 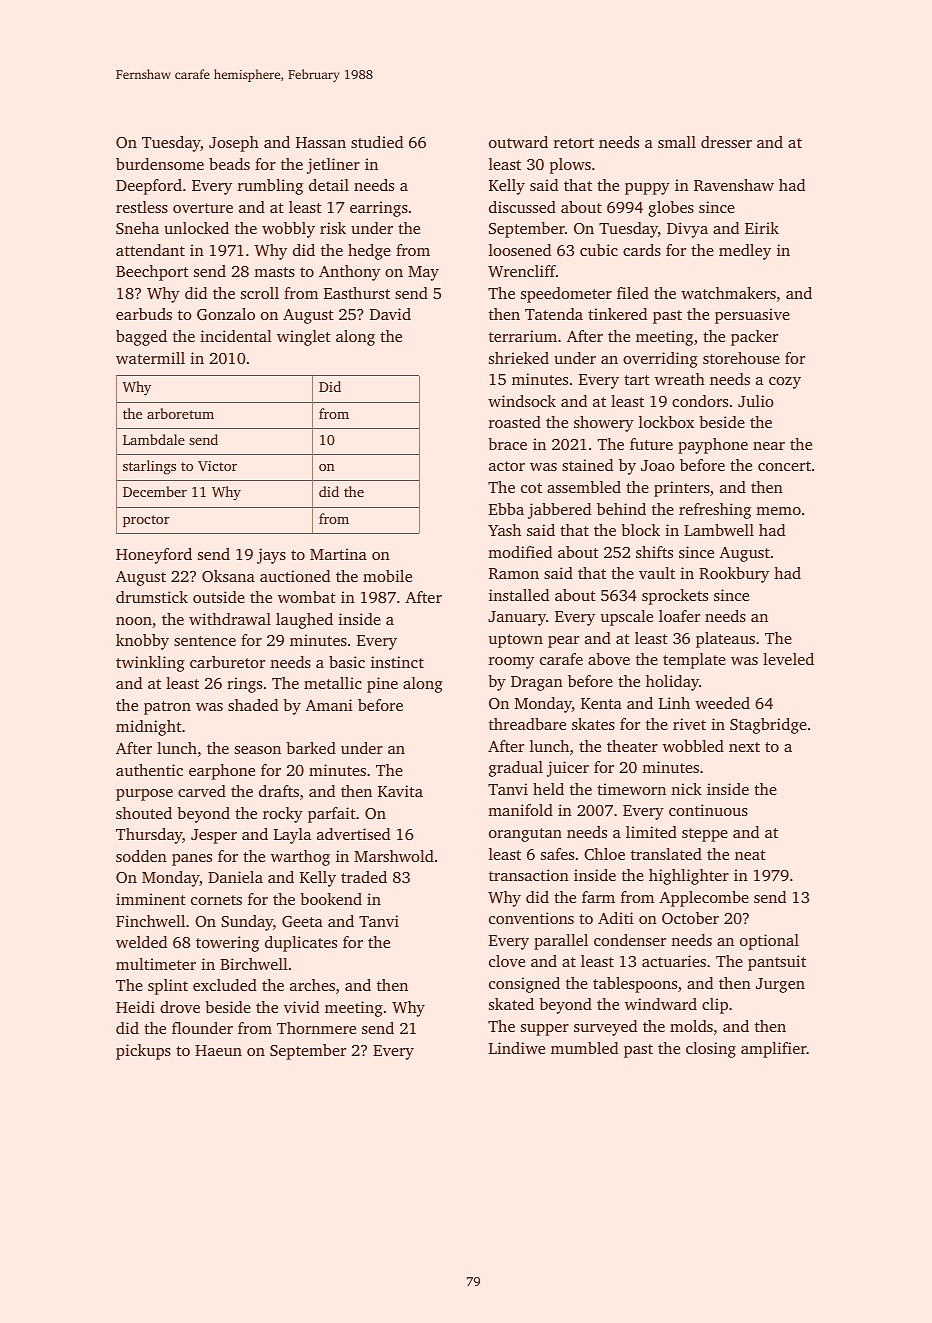 What do you see at coordinates (141, 338) in the image?
I see `bagged` at bounding box center [141, 338].
